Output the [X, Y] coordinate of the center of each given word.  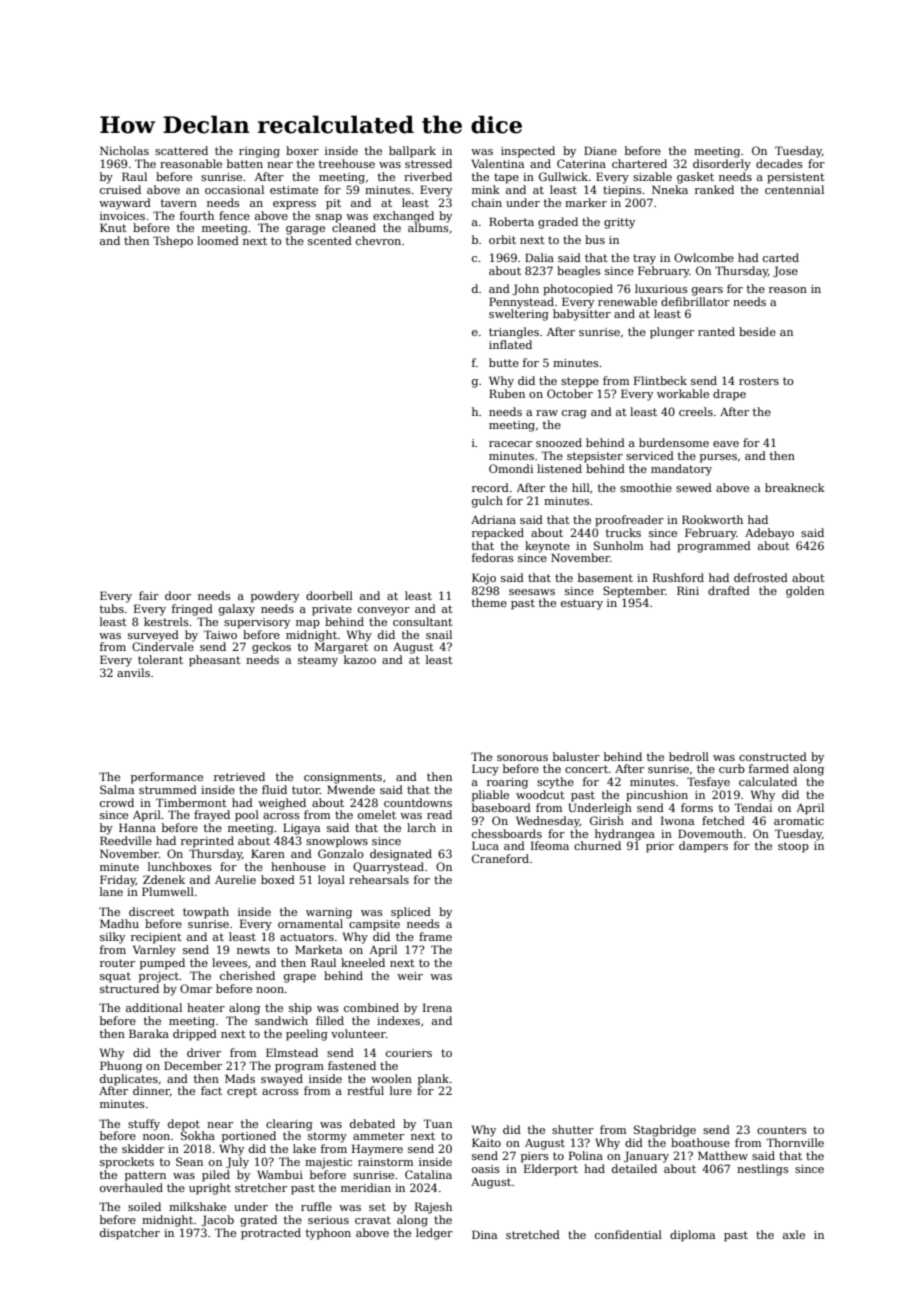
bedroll [689, 756]
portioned [249, 1137]
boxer [302, 150]
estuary [582, 604]
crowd [117, 802]
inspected [528, 152]
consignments [343, 778]
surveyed [153, 636]
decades [779, 163]
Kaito [486, 1142]
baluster [576, 756]
